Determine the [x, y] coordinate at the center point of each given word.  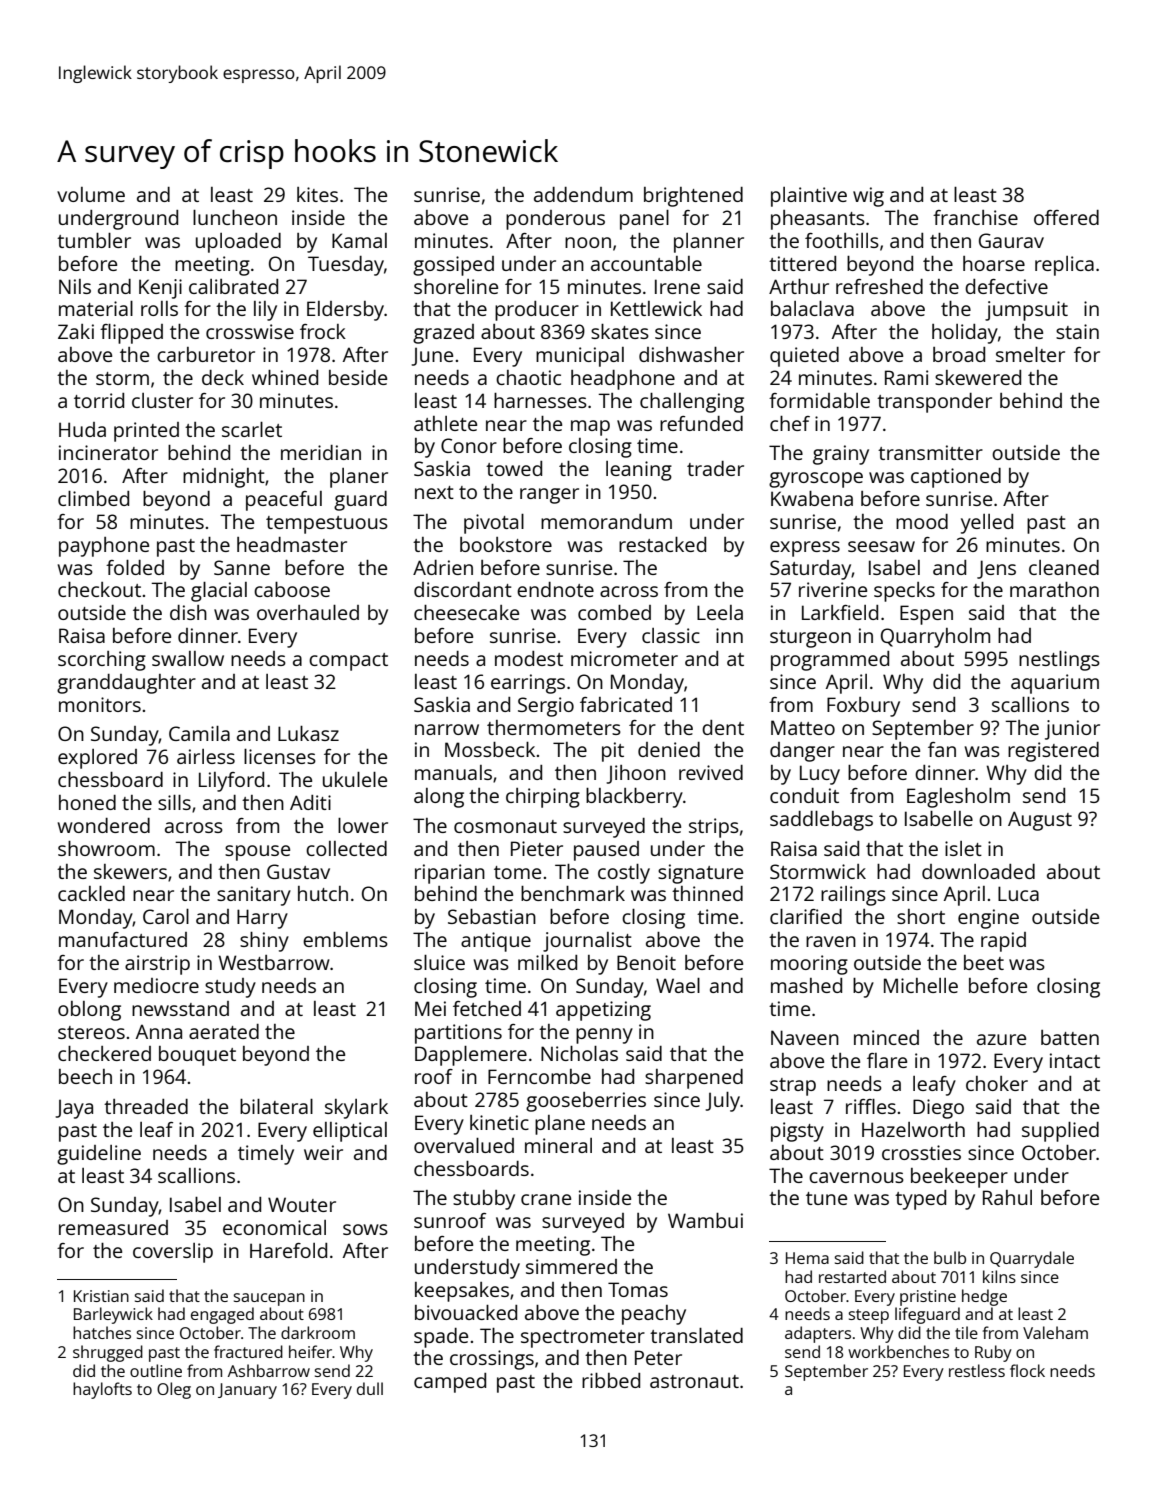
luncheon [235, 217]
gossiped [453, 266]
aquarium [1055, 684]
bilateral [276, 1106]
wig [868, 197]
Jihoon [636, 774]
